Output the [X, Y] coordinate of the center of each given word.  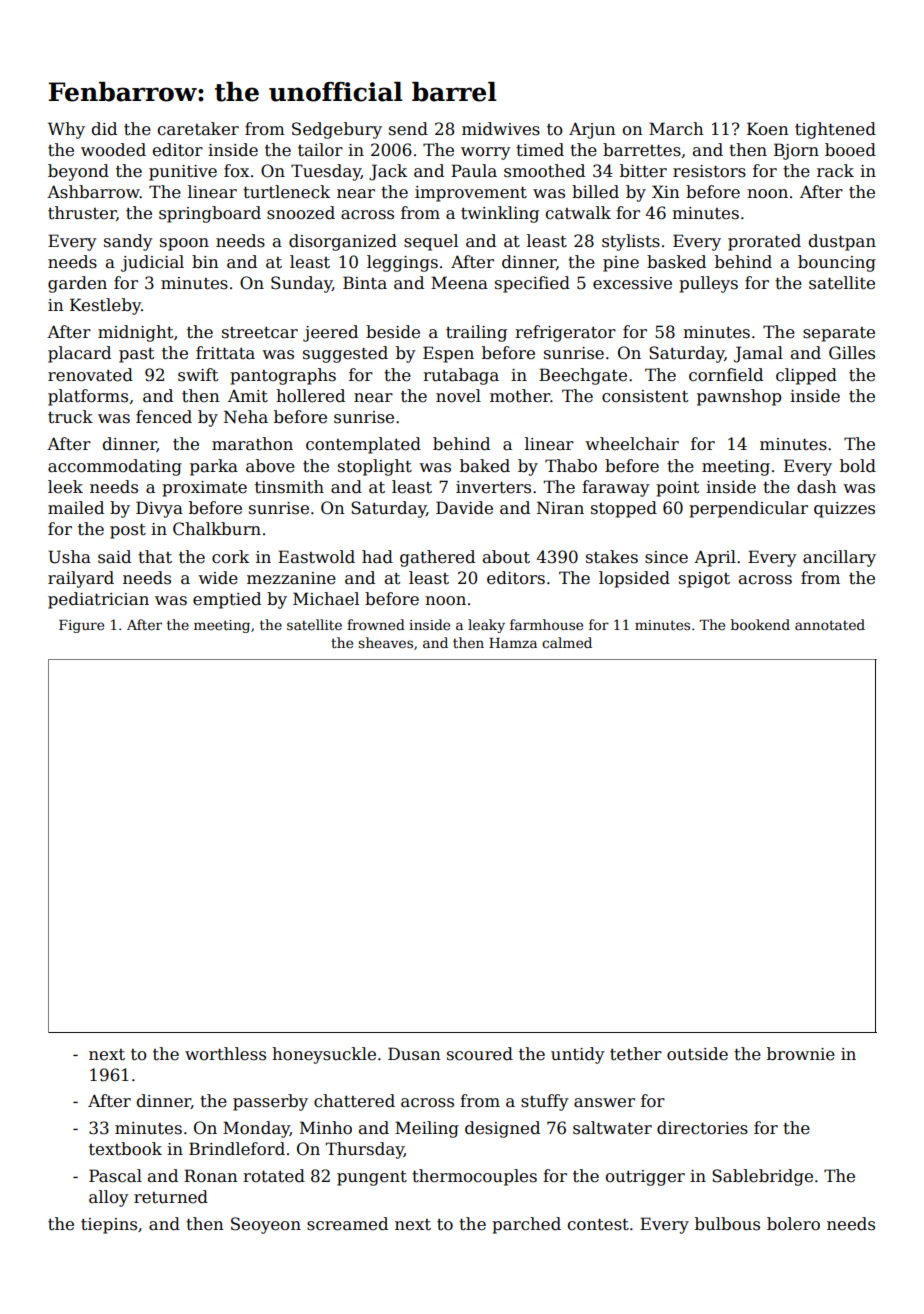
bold [858, 466]
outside [697, 1054]
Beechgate [583, 376]
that [155, 557]
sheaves [385, 642]
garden [77, 284]
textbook [125, 1149]
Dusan [414, 1054]
